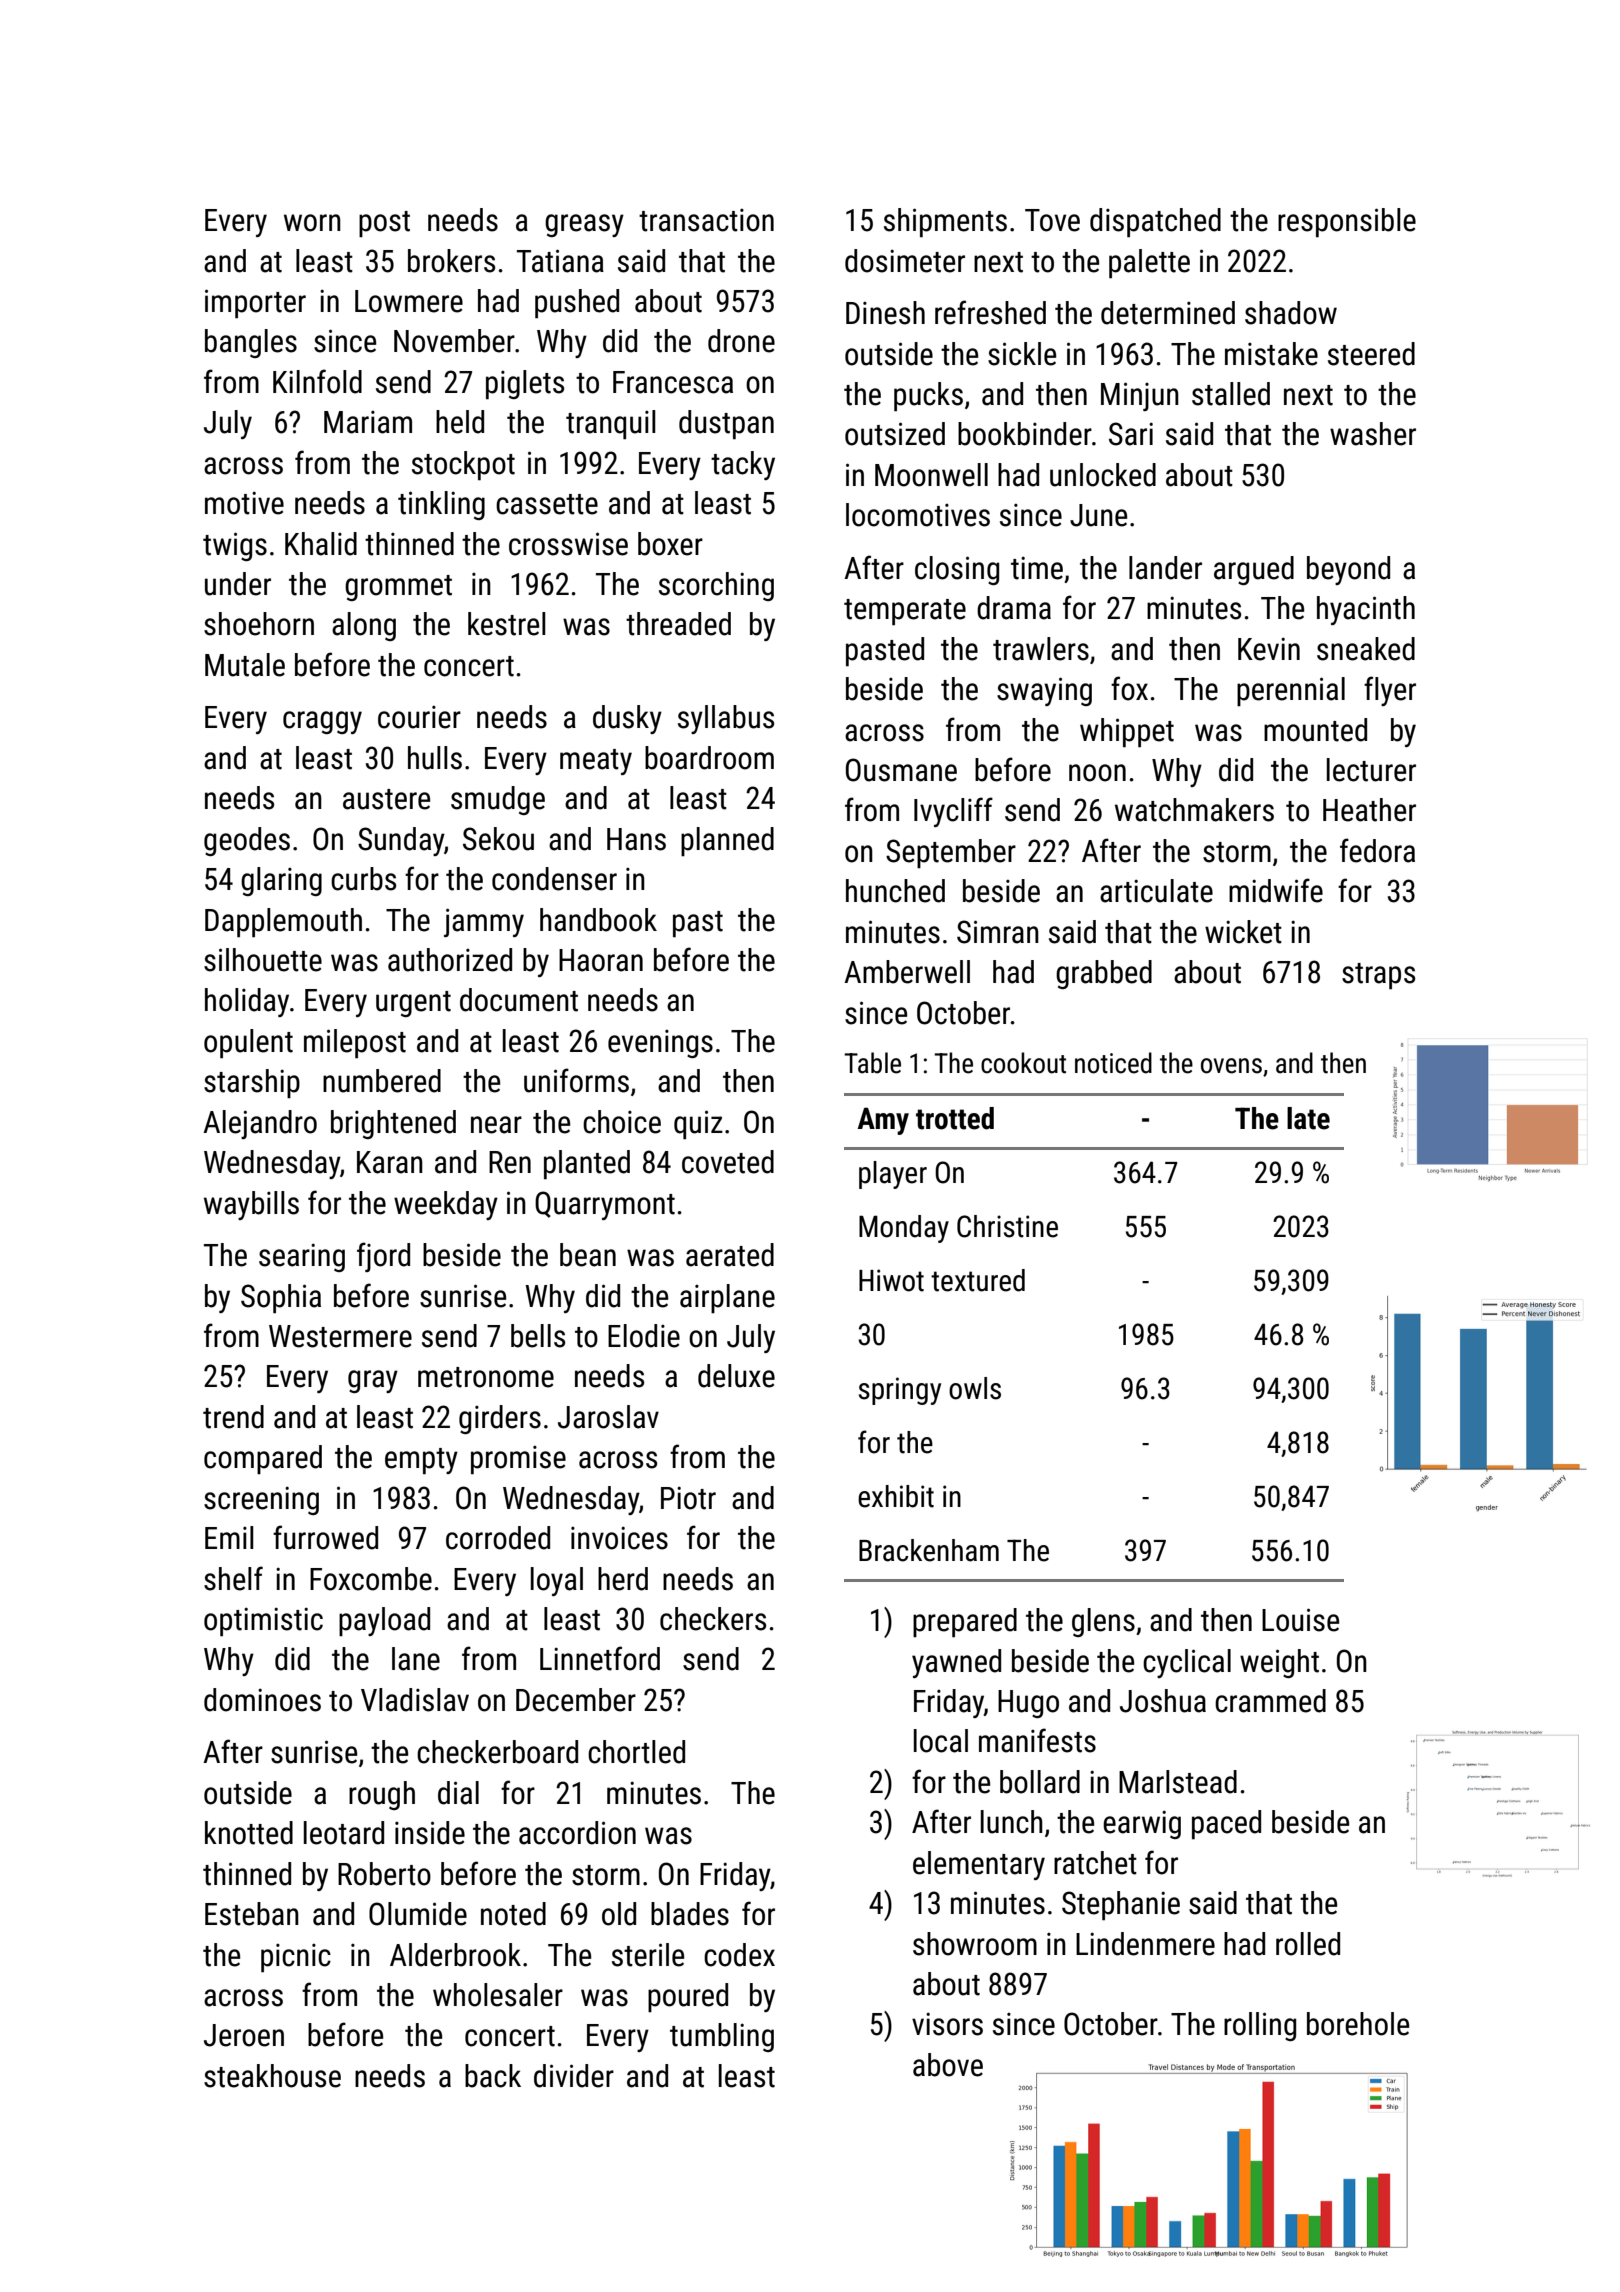 This image has width=1620, height=2292. What do you see at coordinates (743, 465) in the image?
I see `tacky` at bounding box center [743, 465].
